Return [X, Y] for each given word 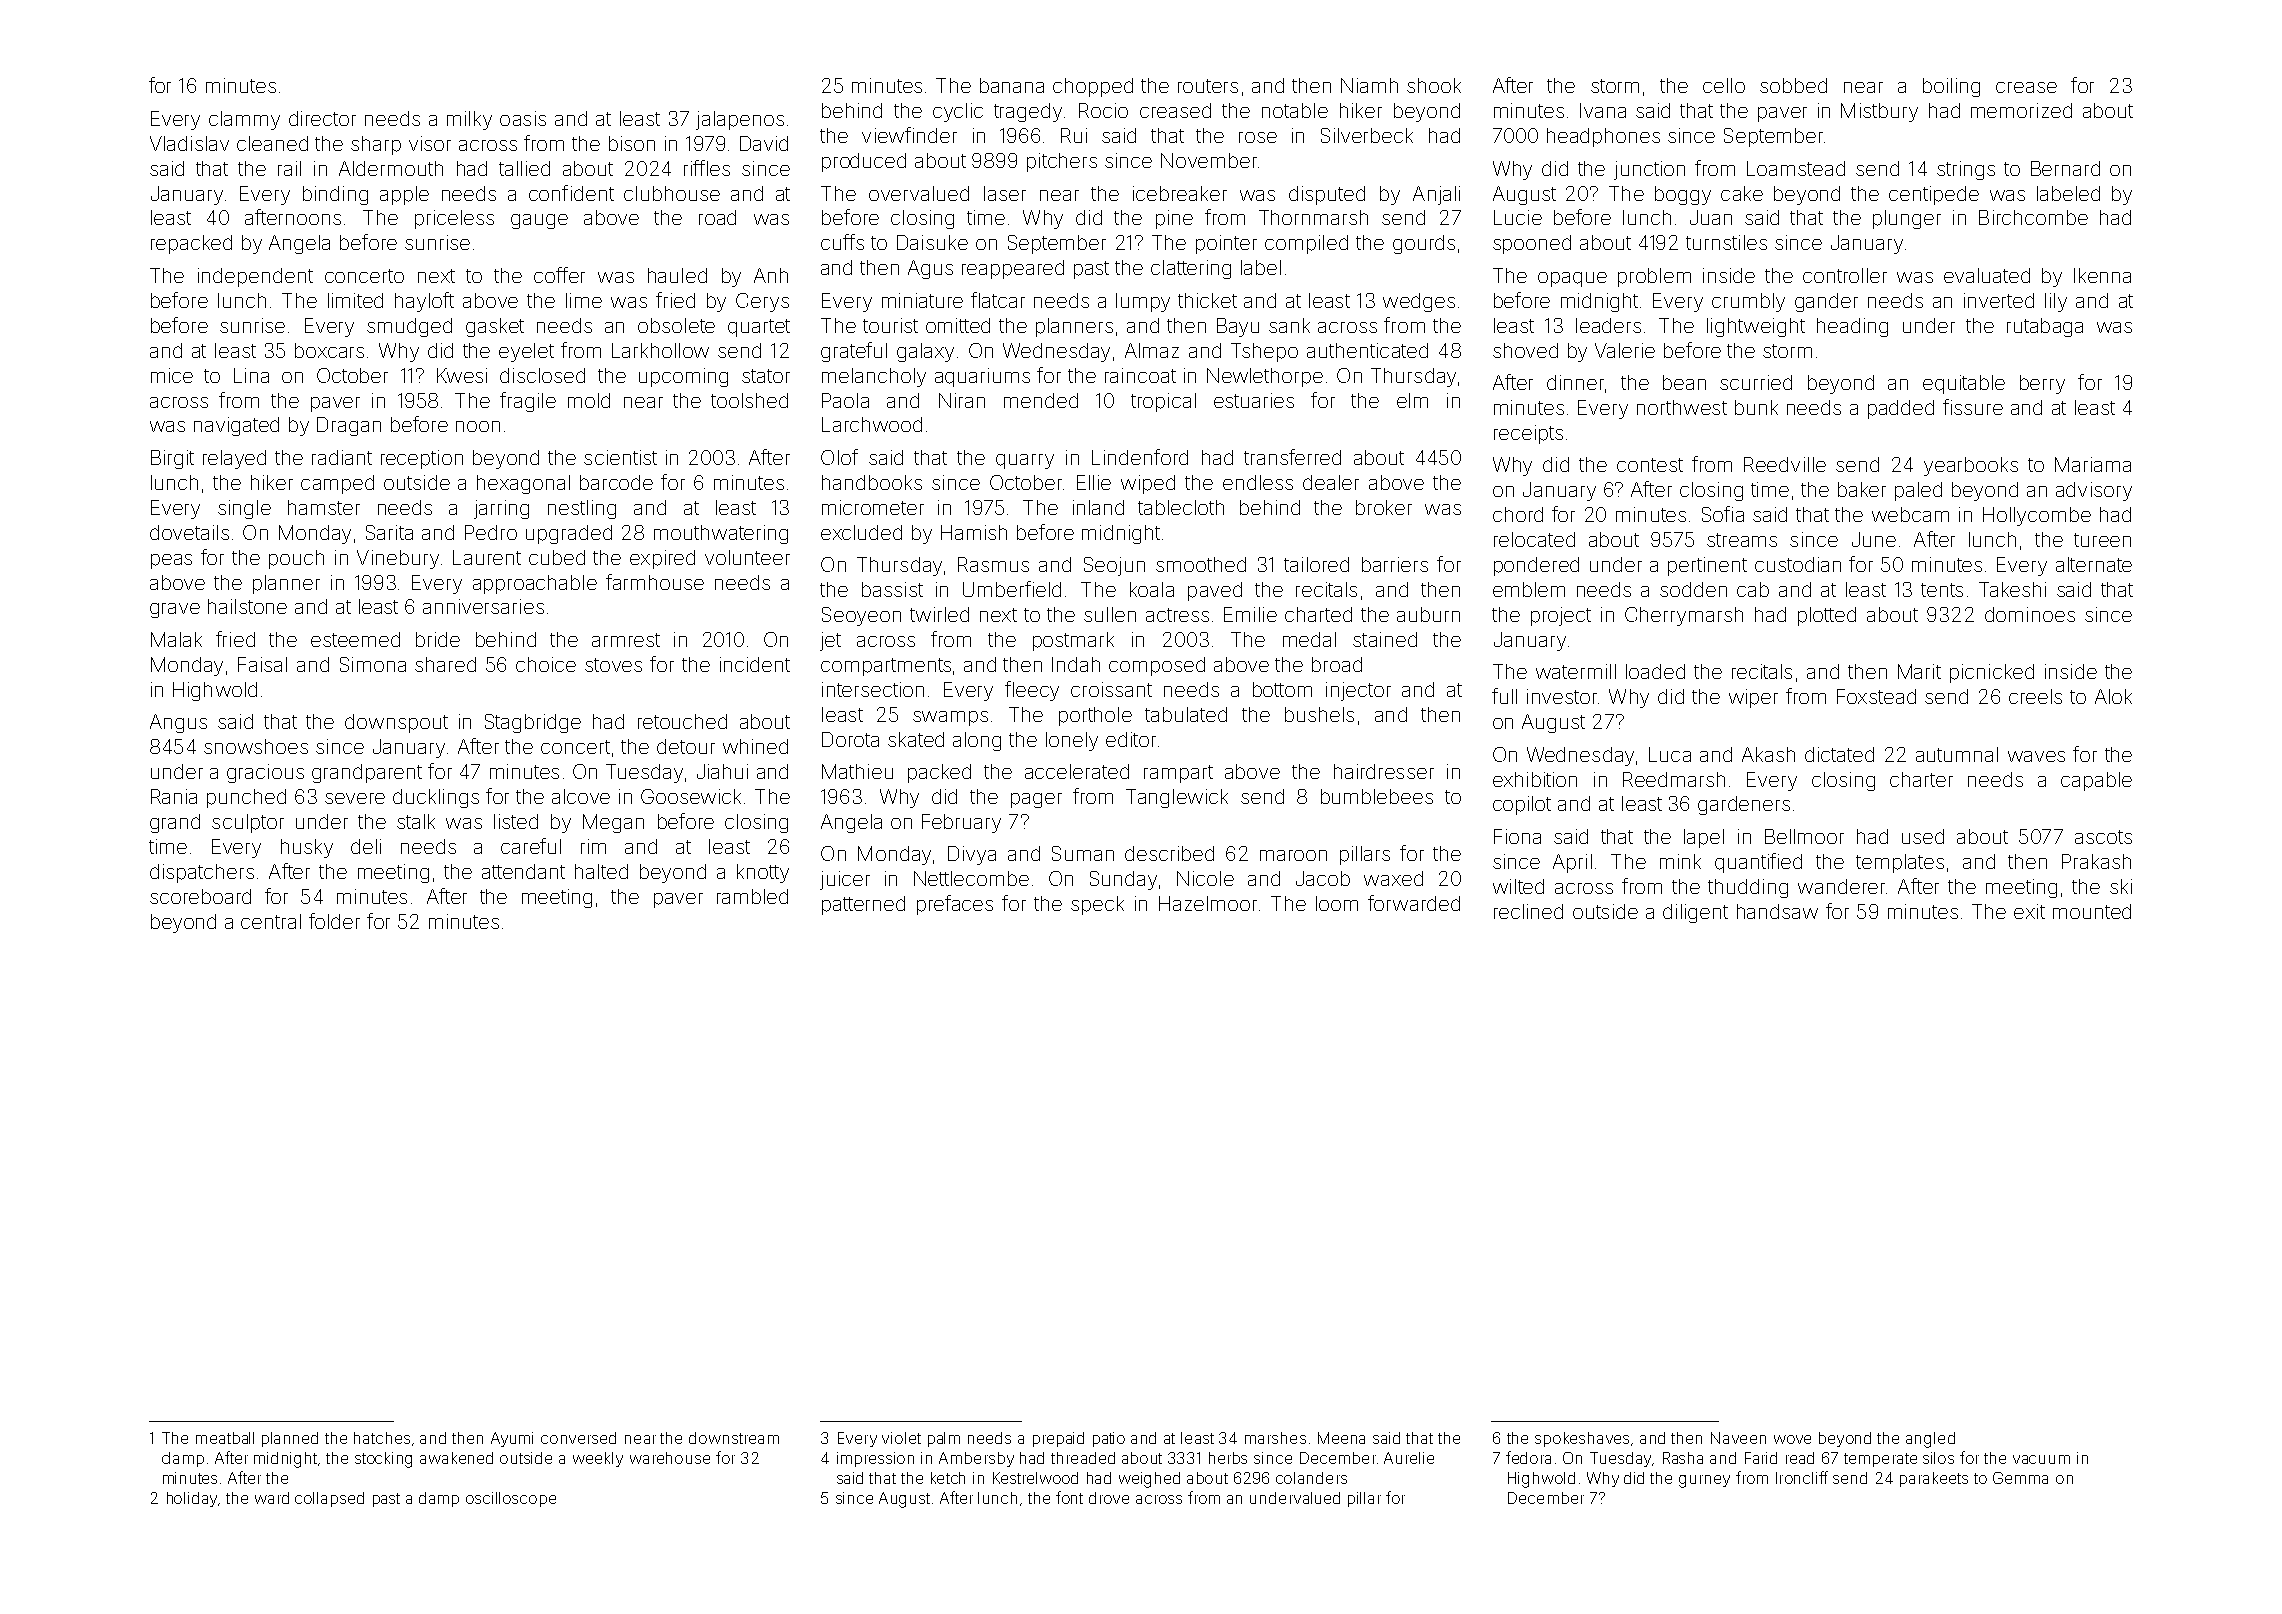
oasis [523, 118]
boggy [1683, 195]
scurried [1756, 382]
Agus [930, 269]
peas [171, 561]
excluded [861, 532]
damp [439, 1499]
